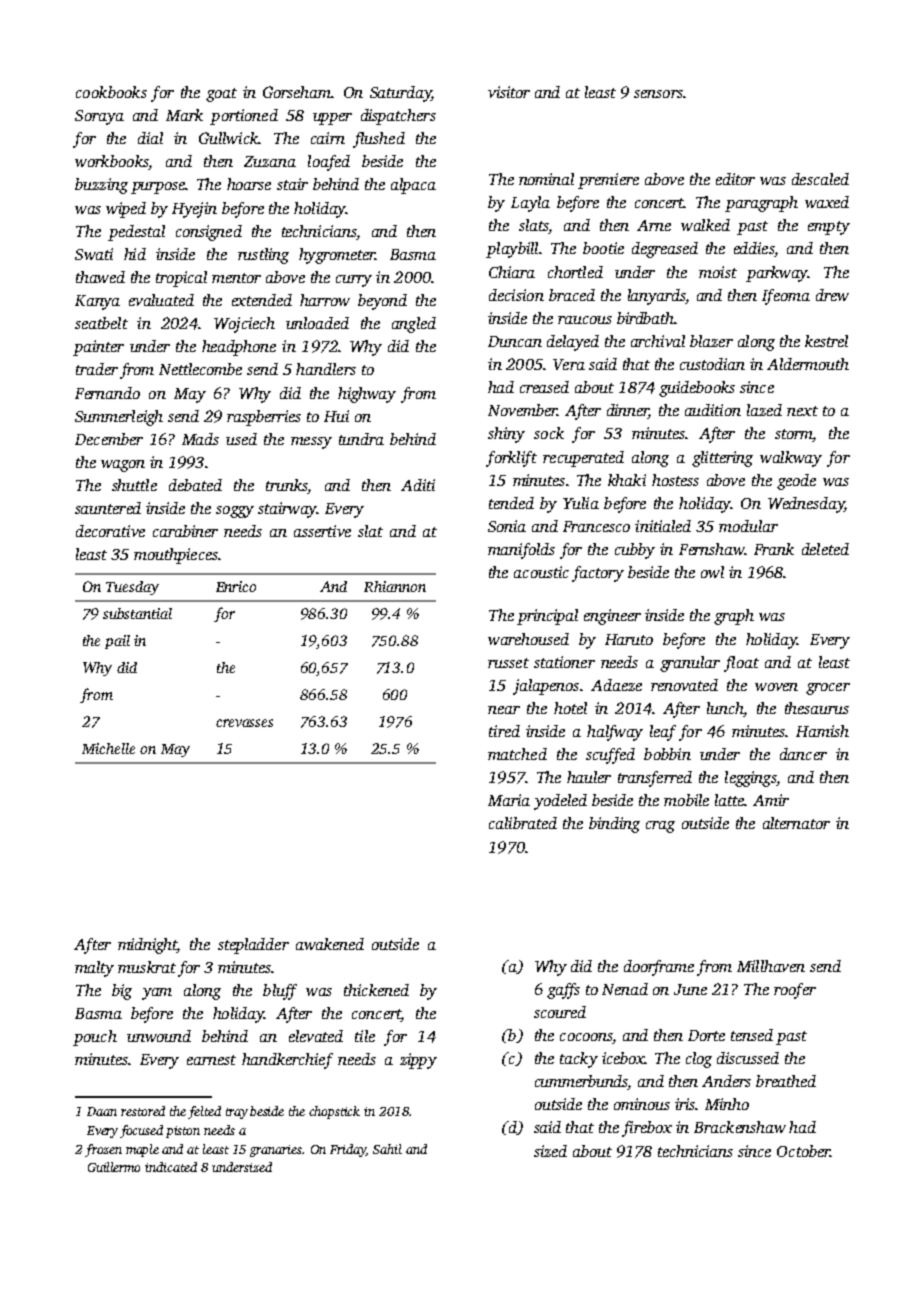 The image size is (924, 1311). What do you see at coordinates (185, 531) in the document?
I see `carabiner` at bounding box center [185, 531].
